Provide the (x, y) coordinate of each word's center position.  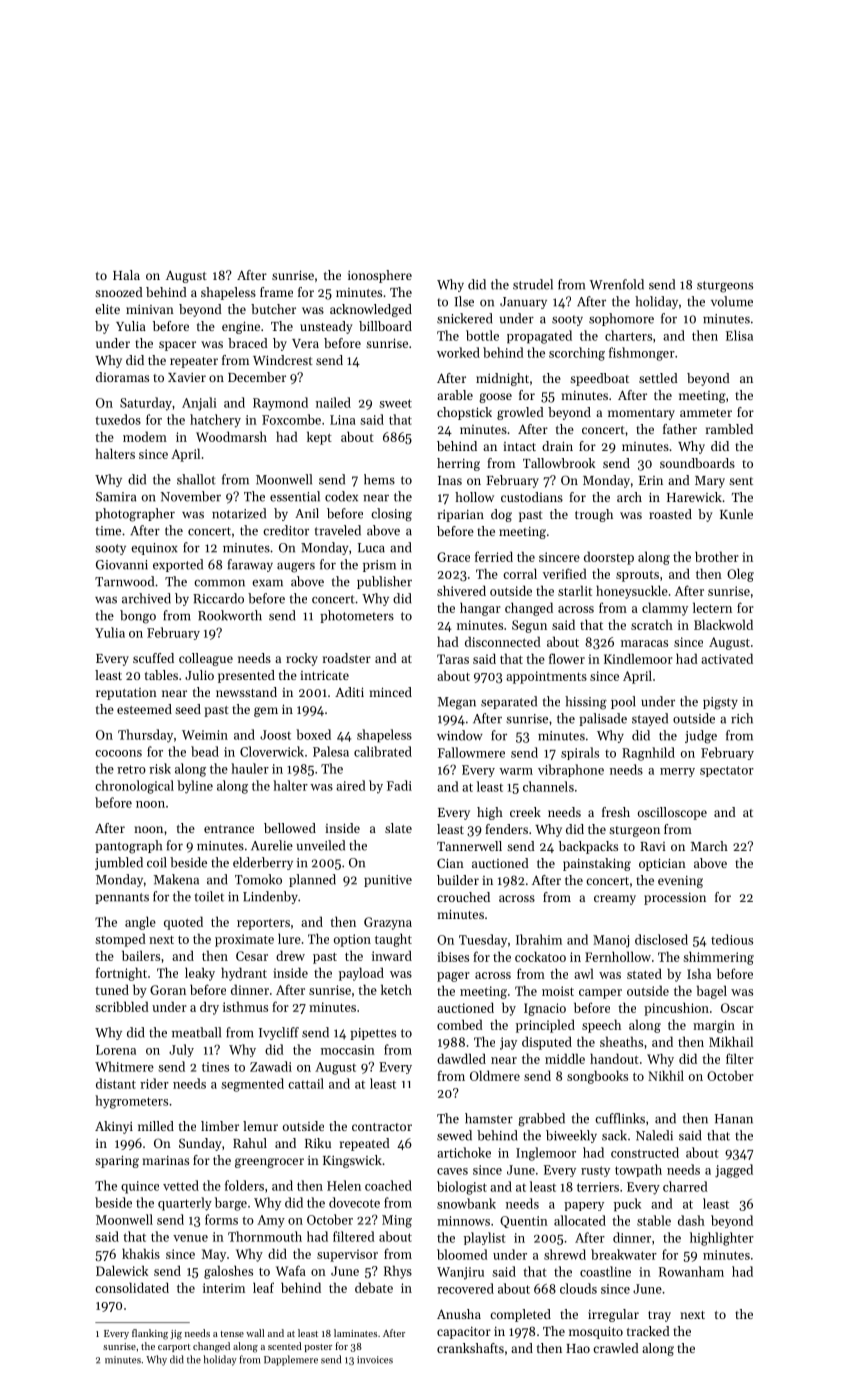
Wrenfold (616, 284)
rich (742, 718)
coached (388, 1185)
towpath (638, 1170)
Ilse (464, 301)
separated (509, 702)
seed (188, 709)
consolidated (132, 1287)
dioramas (122, 377)
